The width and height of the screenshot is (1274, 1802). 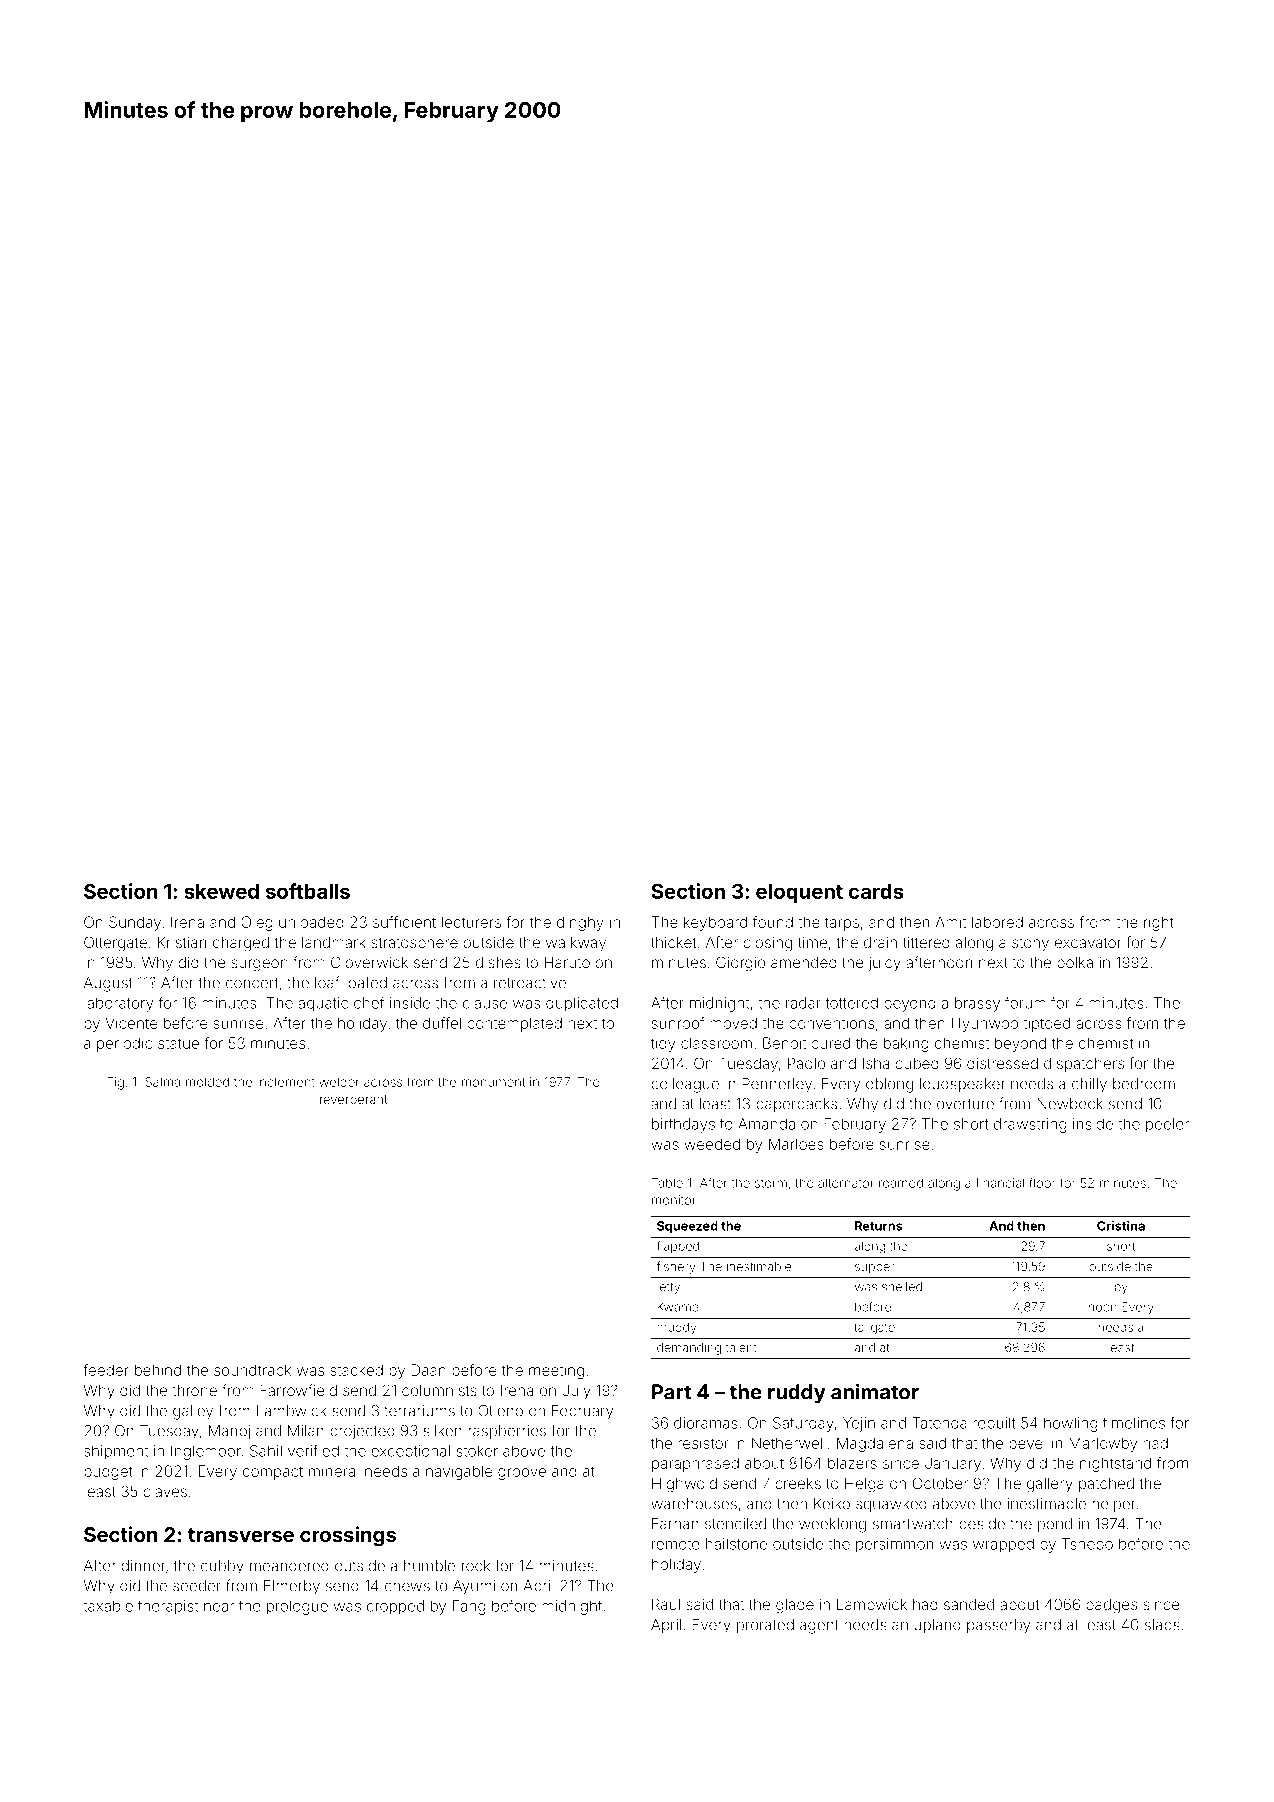 What do you see at coordinates (469, 1607) in the screenshot?
I see `Fang` at bounding box center [469, 1607].
